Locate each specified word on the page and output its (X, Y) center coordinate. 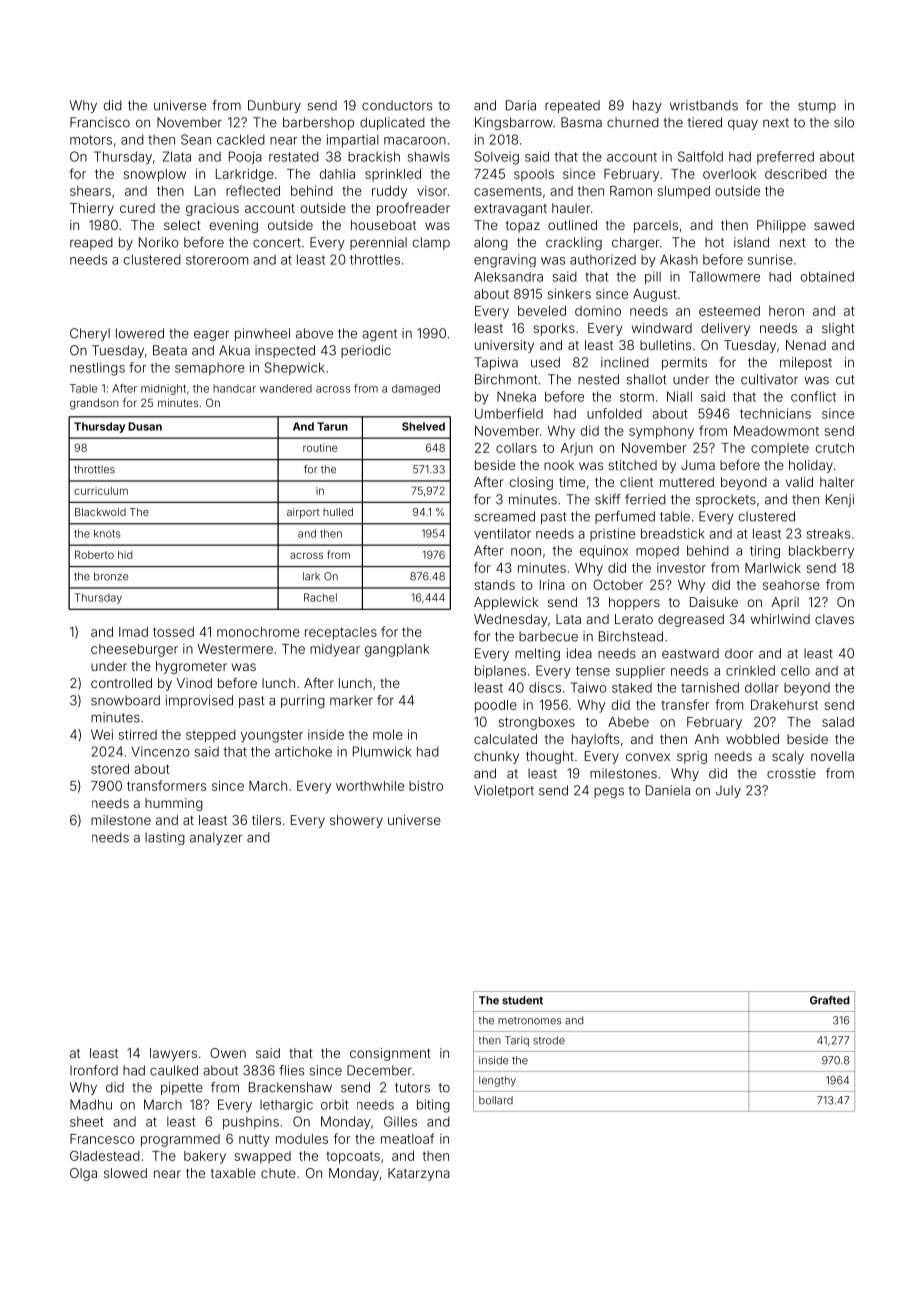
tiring (765, 552)
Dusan (145, 426)
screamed (505, 516)
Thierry (92, 209)
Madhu (91, 1104)
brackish (374, 156)
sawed (834, 225)
